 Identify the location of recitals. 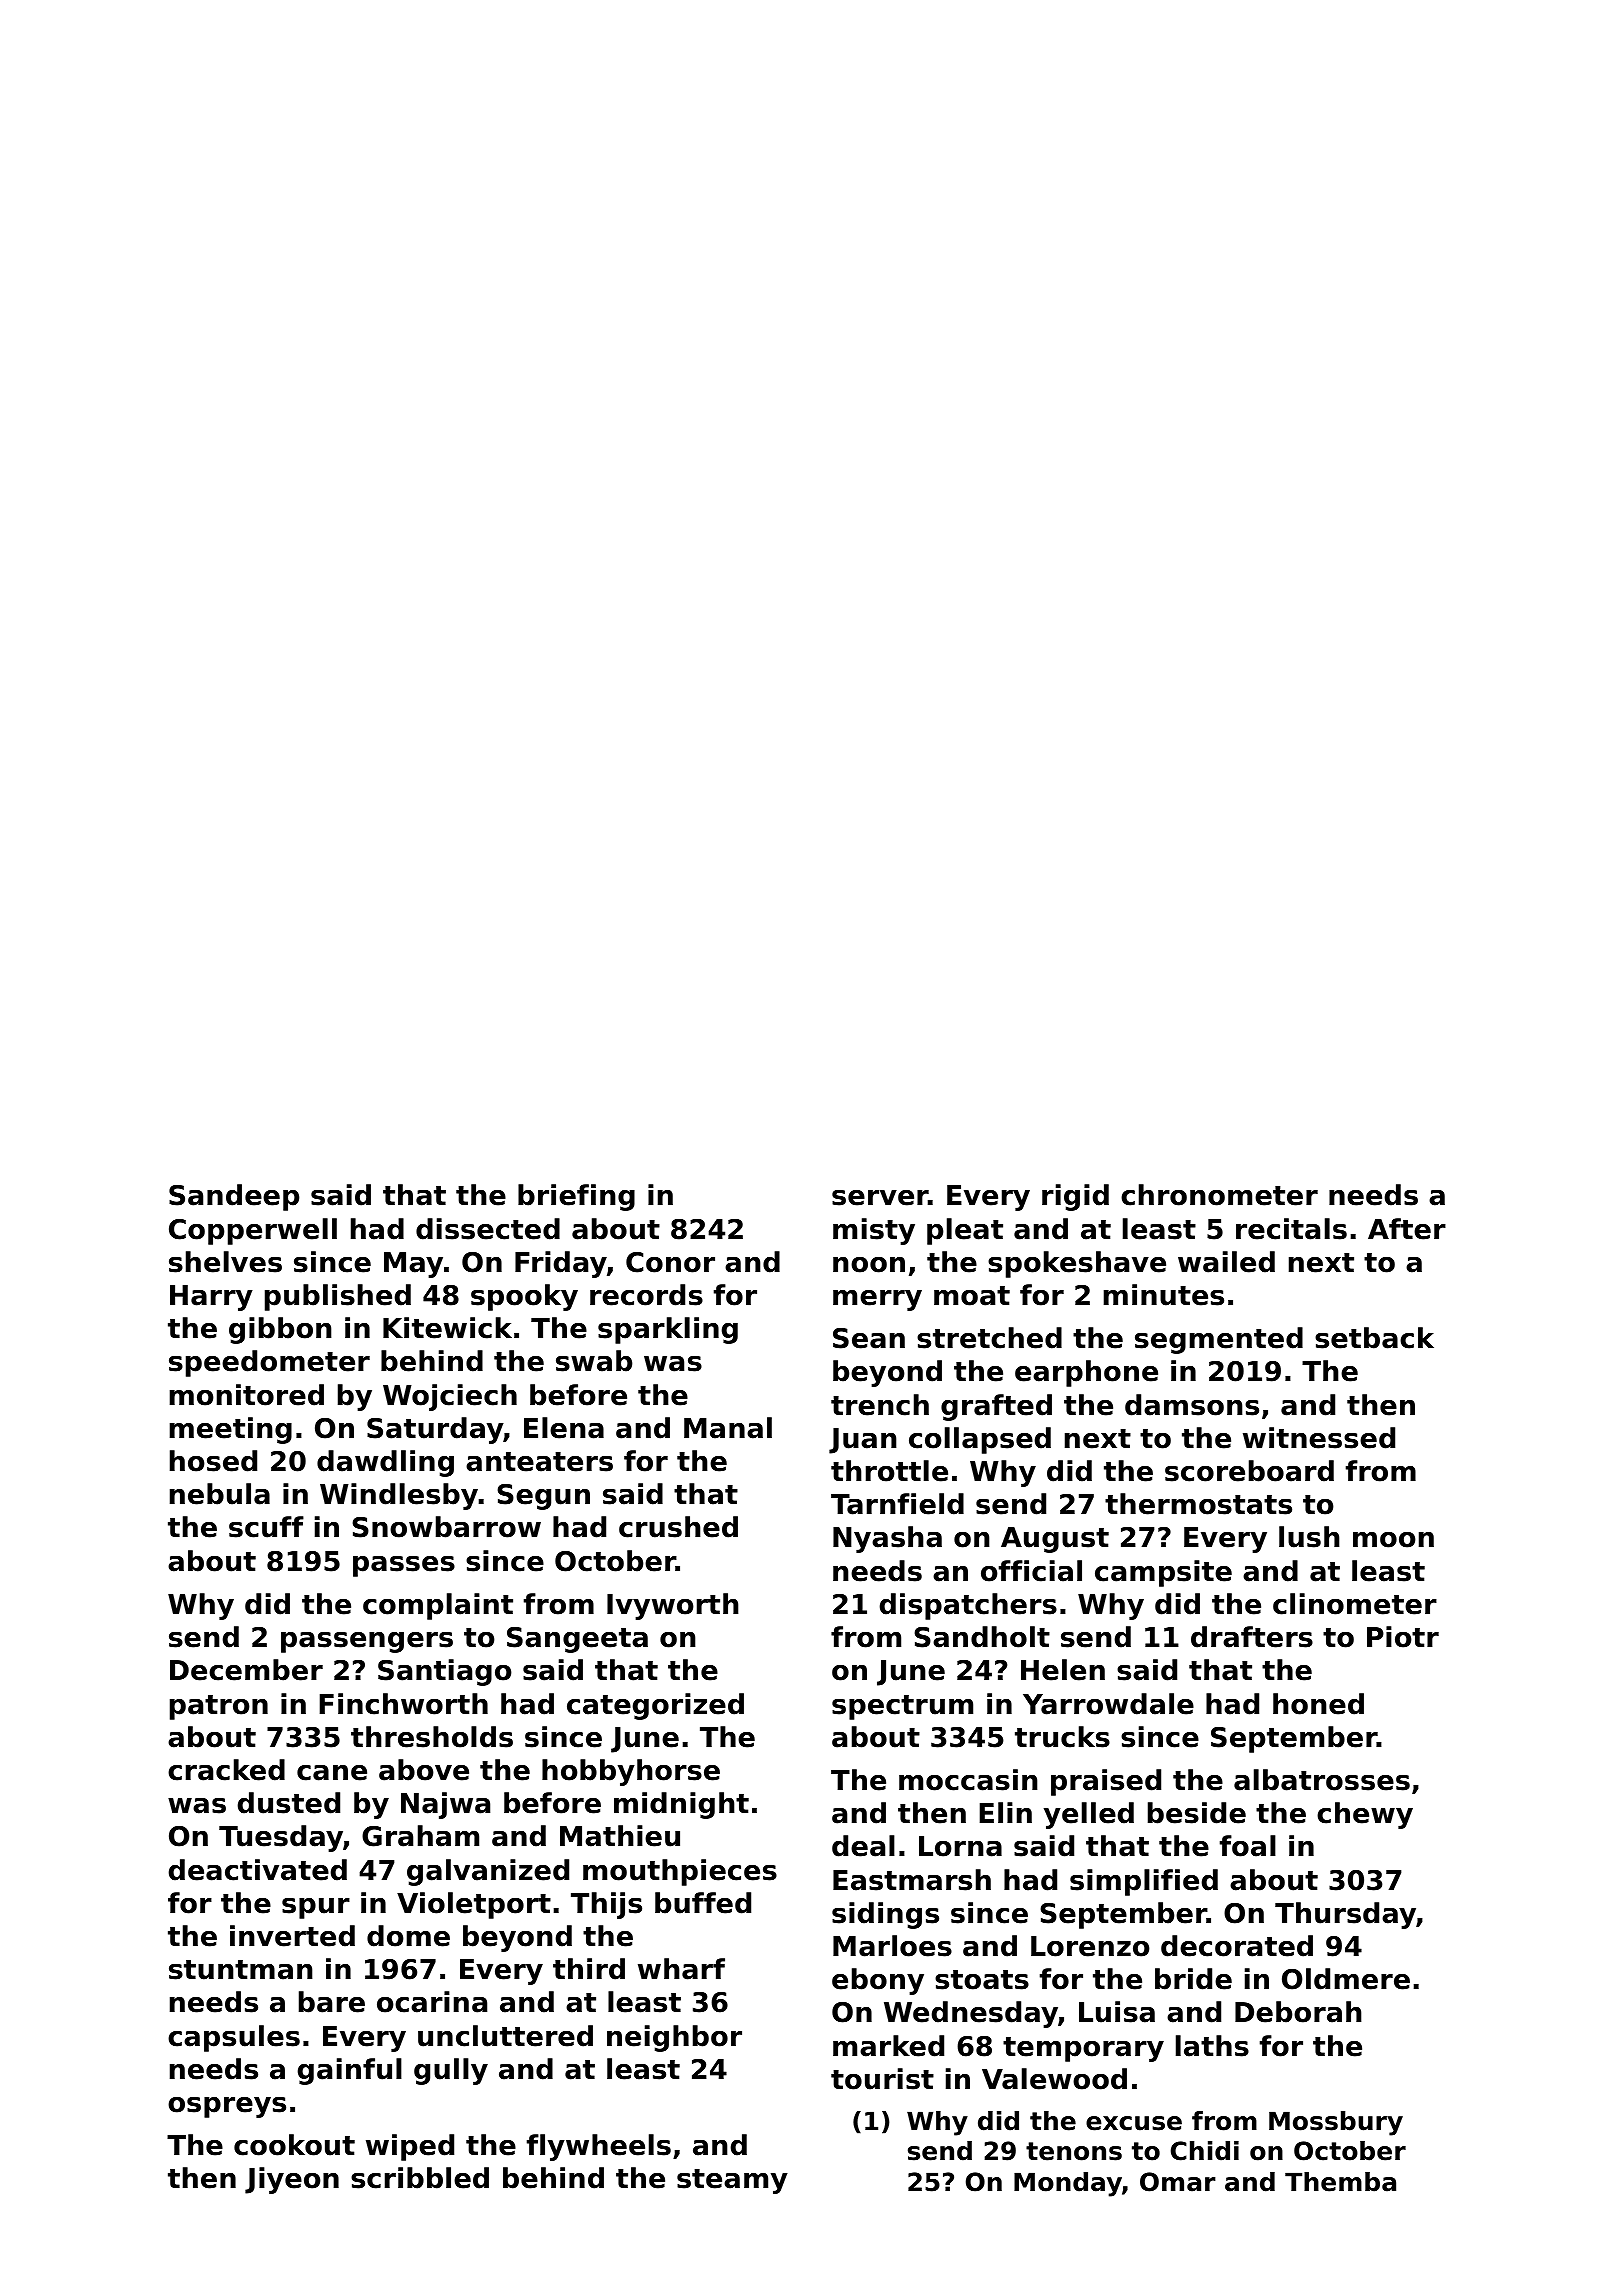
(1291, 1229).
